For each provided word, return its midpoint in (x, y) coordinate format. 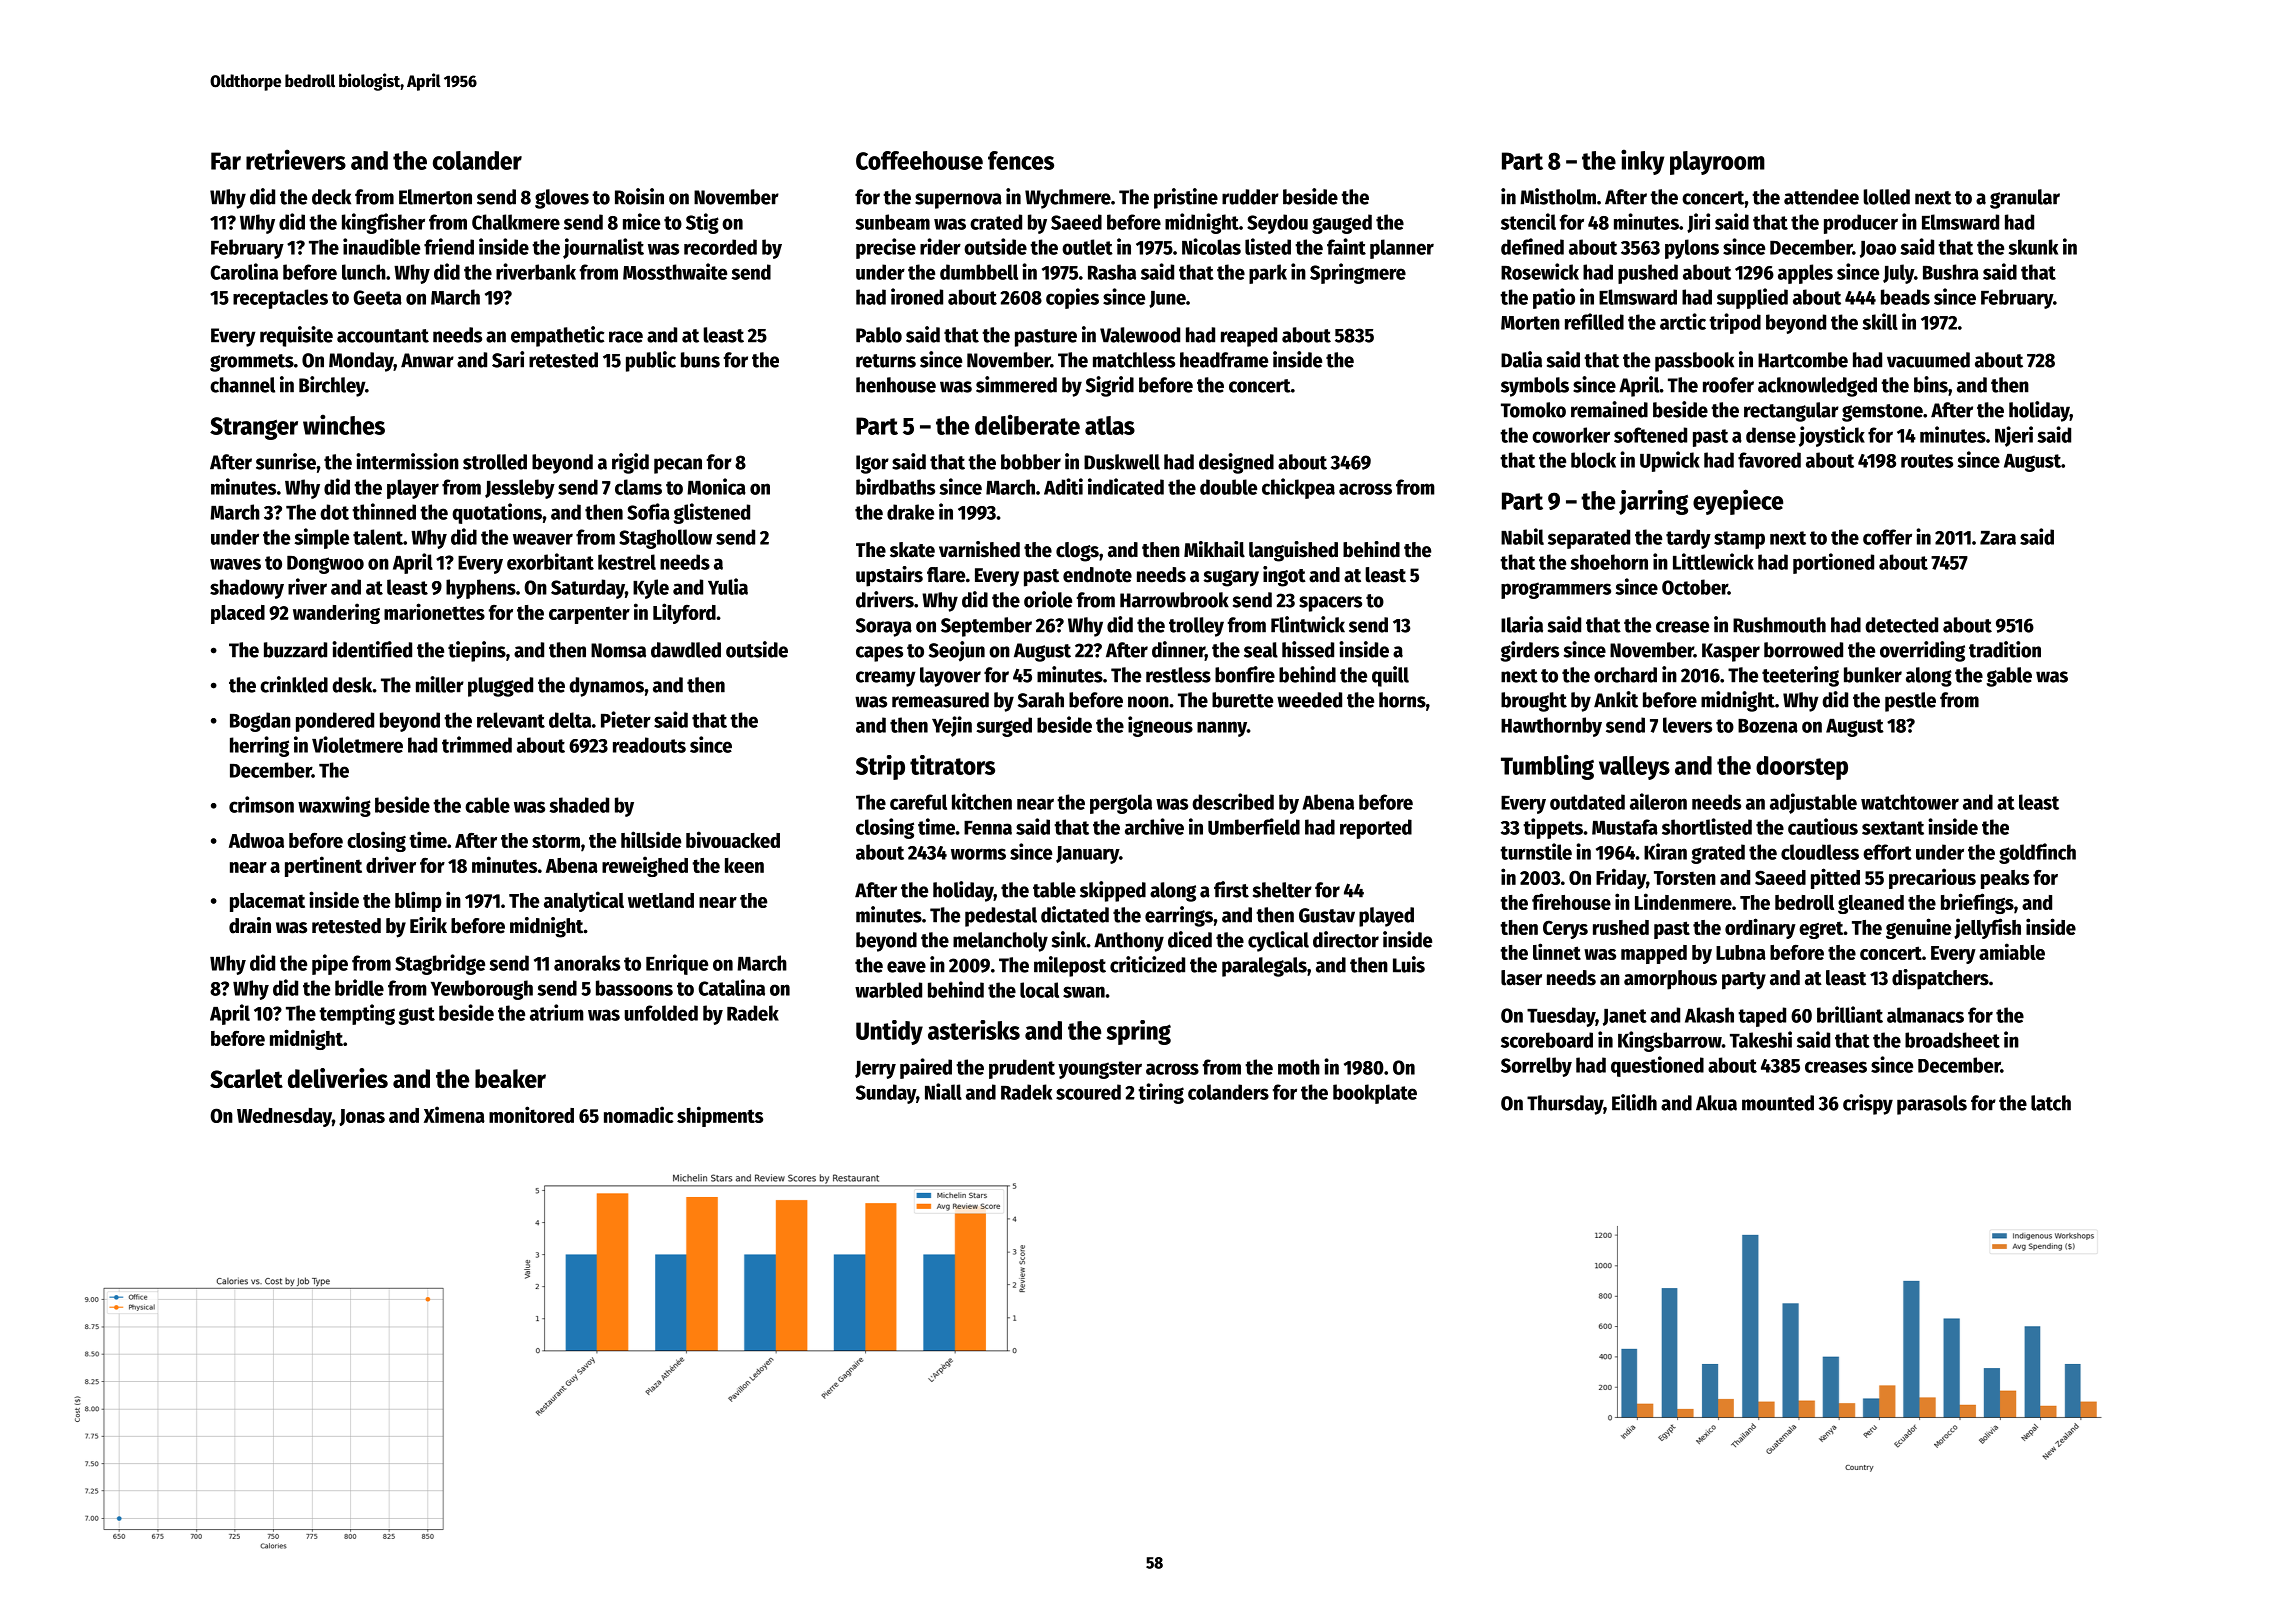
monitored (531, 1114)
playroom (1717, 163)
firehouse (1571, 901)
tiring (1161, 1093)
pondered (335, 722)
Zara (1998, 538)
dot (334, 512)
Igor (872, 464)
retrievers (296, 159)
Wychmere (1068, 199)
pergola (1121, 804)
